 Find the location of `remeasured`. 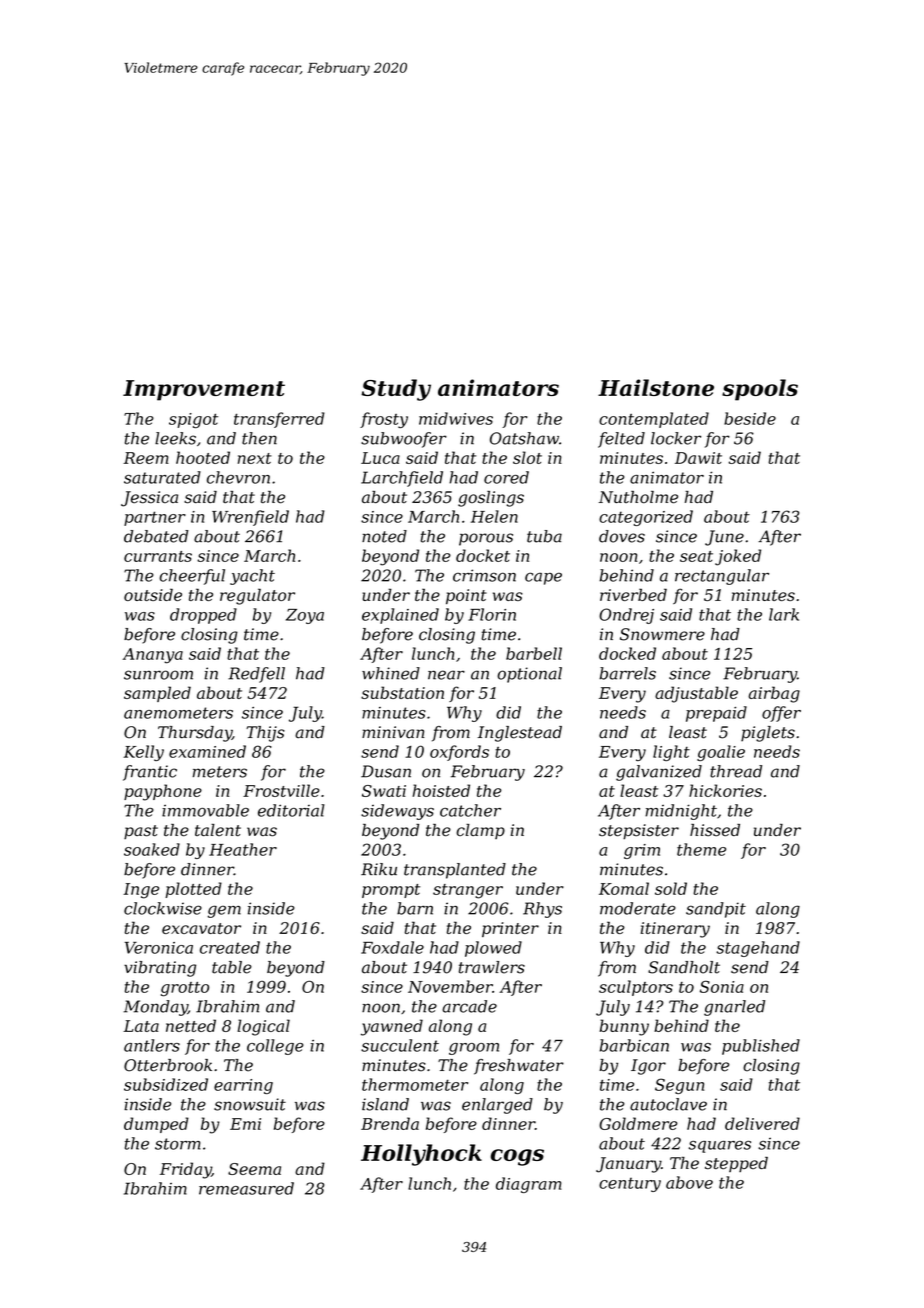

remeasured is located at coordinates (246, 1188).
